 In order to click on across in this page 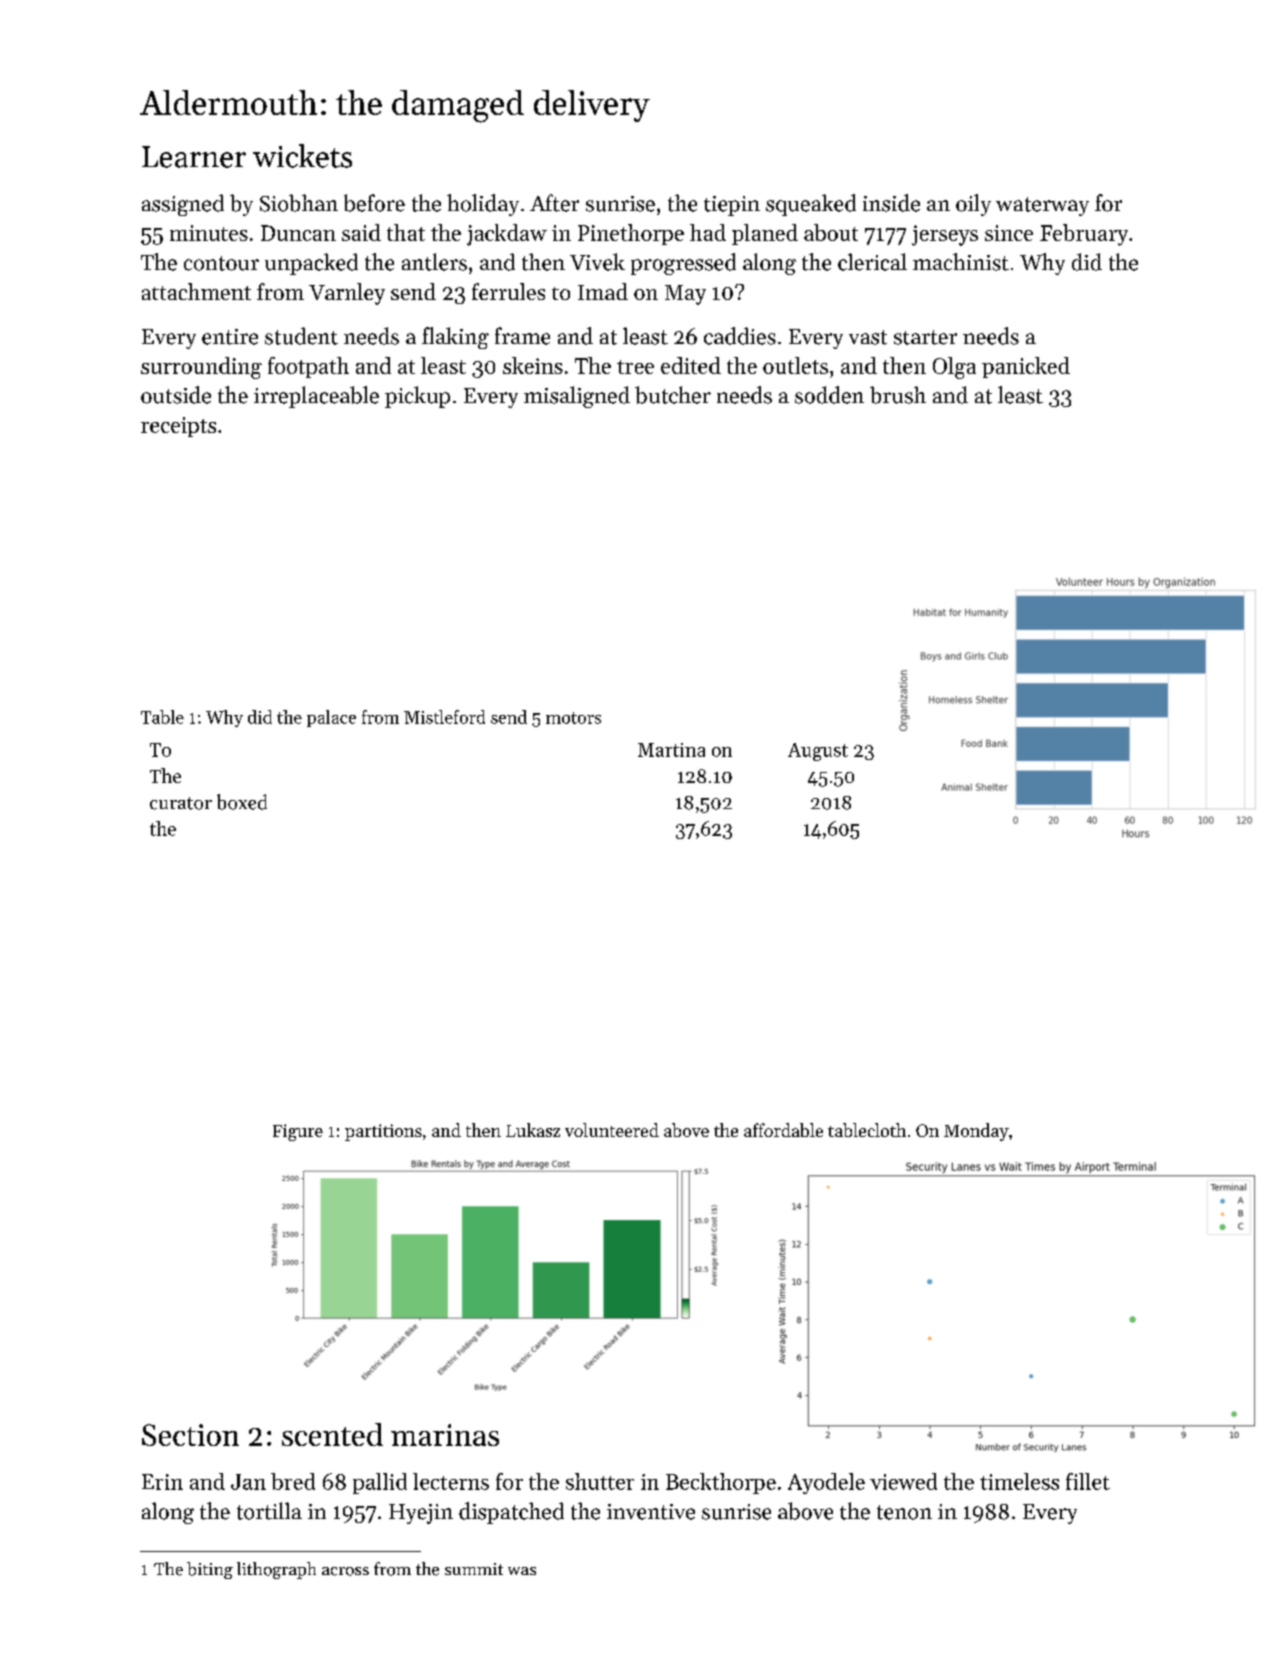, I will do `click(345, 1571)`.
